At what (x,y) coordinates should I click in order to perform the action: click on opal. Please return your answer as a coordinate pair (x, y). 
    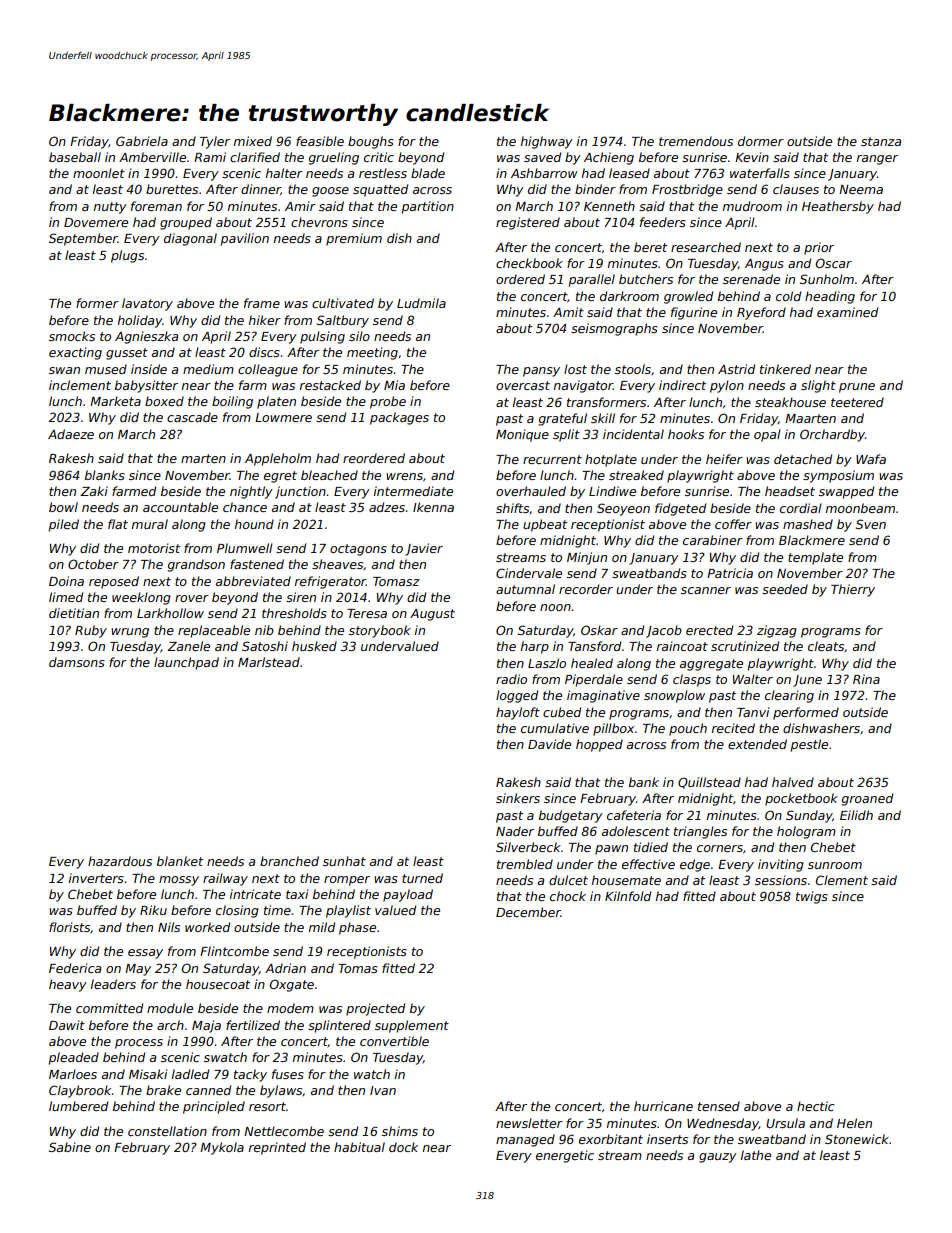
    Looking at the image, I should click on (767, 435).
